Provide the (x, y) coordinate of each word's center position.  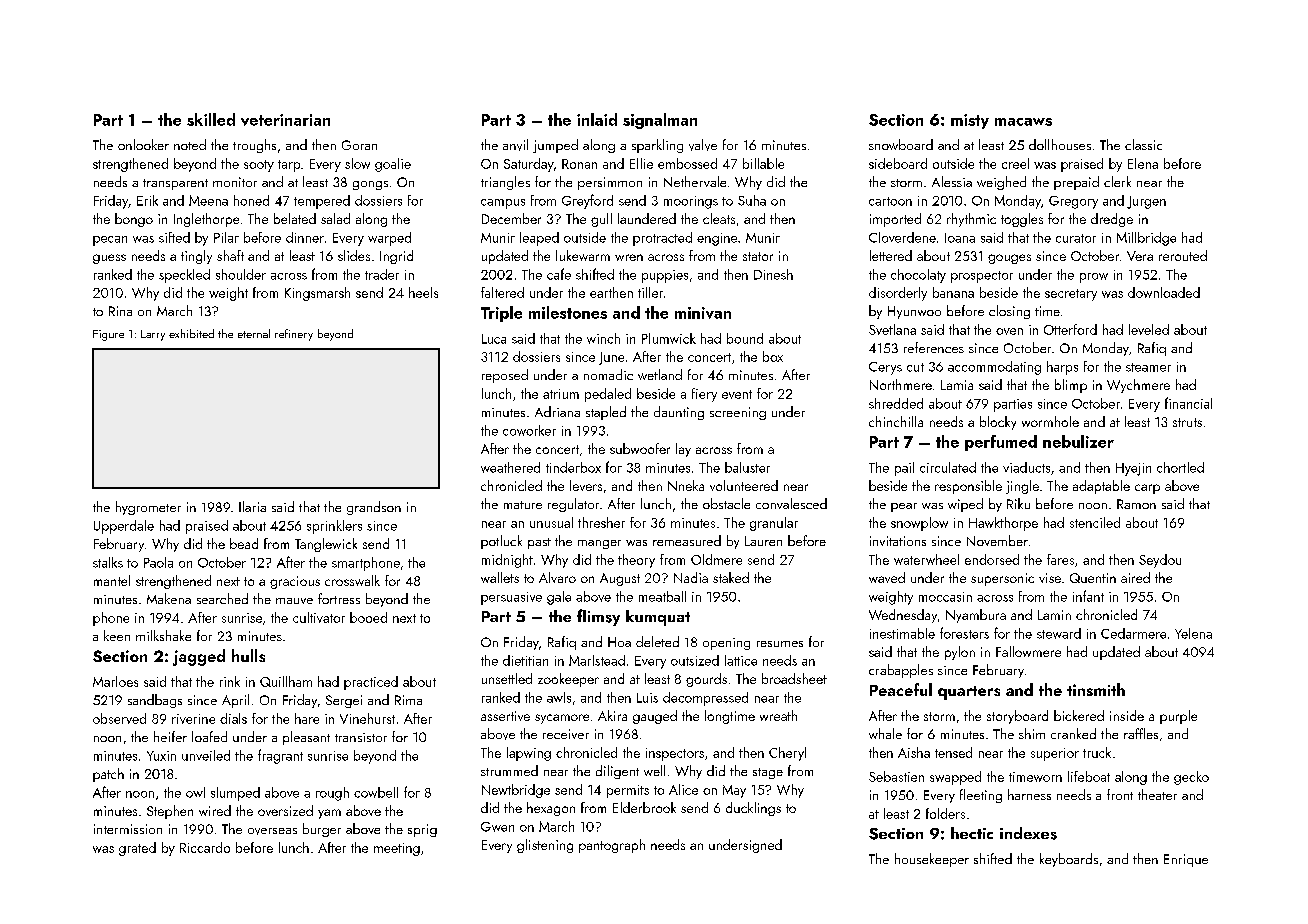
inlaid (597, 119)
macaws (1023, 122)
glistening (545, 846)
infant (1088, 596)
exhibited (191, 333)
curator (1076, 238)
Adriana (557, 411)
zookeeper (568, 680)
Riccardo (205, 847)
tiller (650, 292)
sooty (259, 166)
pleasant (306, 738)
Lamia (957, 385)
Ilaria (252, 506)
